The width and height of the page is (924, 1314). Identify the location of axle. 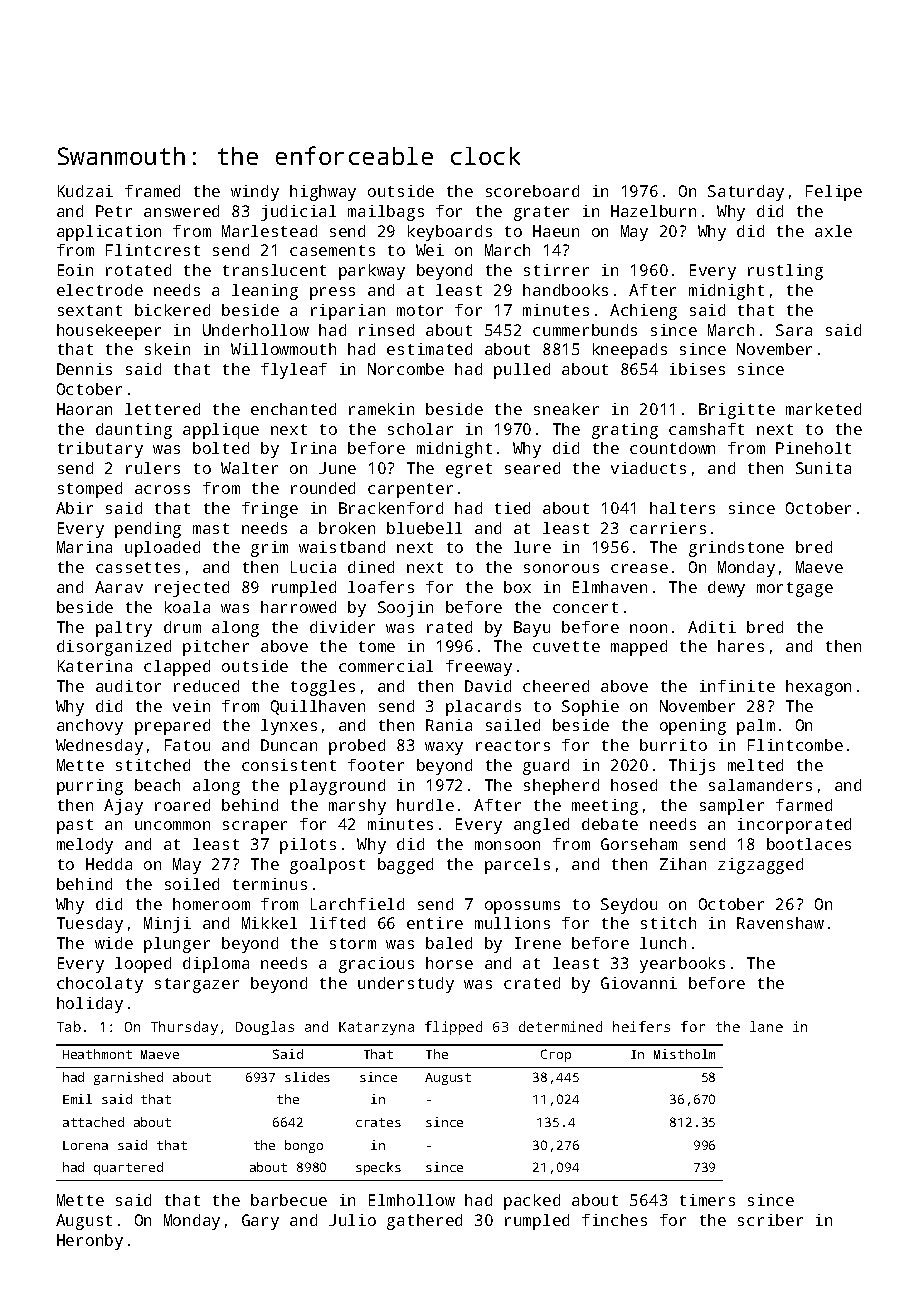
(833, 231).
